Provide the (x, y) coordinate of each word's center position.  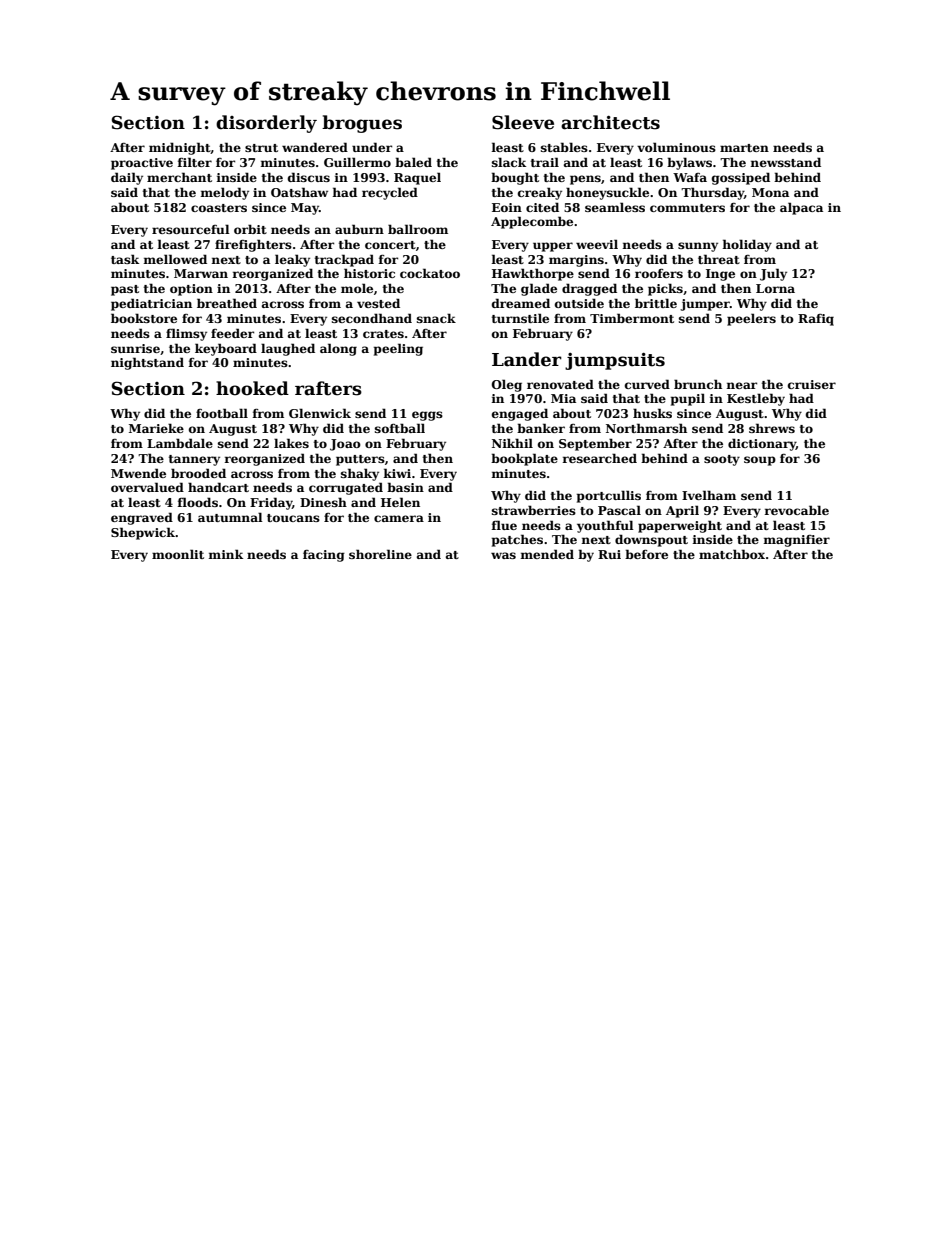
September (595, 444)
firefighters (253, 245)
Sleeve (523, 122)
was (503, 555)
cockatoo (430, 273)
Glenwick (320, 413)
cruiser (812, 384)
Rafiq (816, 320)
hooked (252, 388)
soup (760, 461)
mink (225, 554)
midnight (180, 148)
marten (744, 148)
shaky (360, 474)
